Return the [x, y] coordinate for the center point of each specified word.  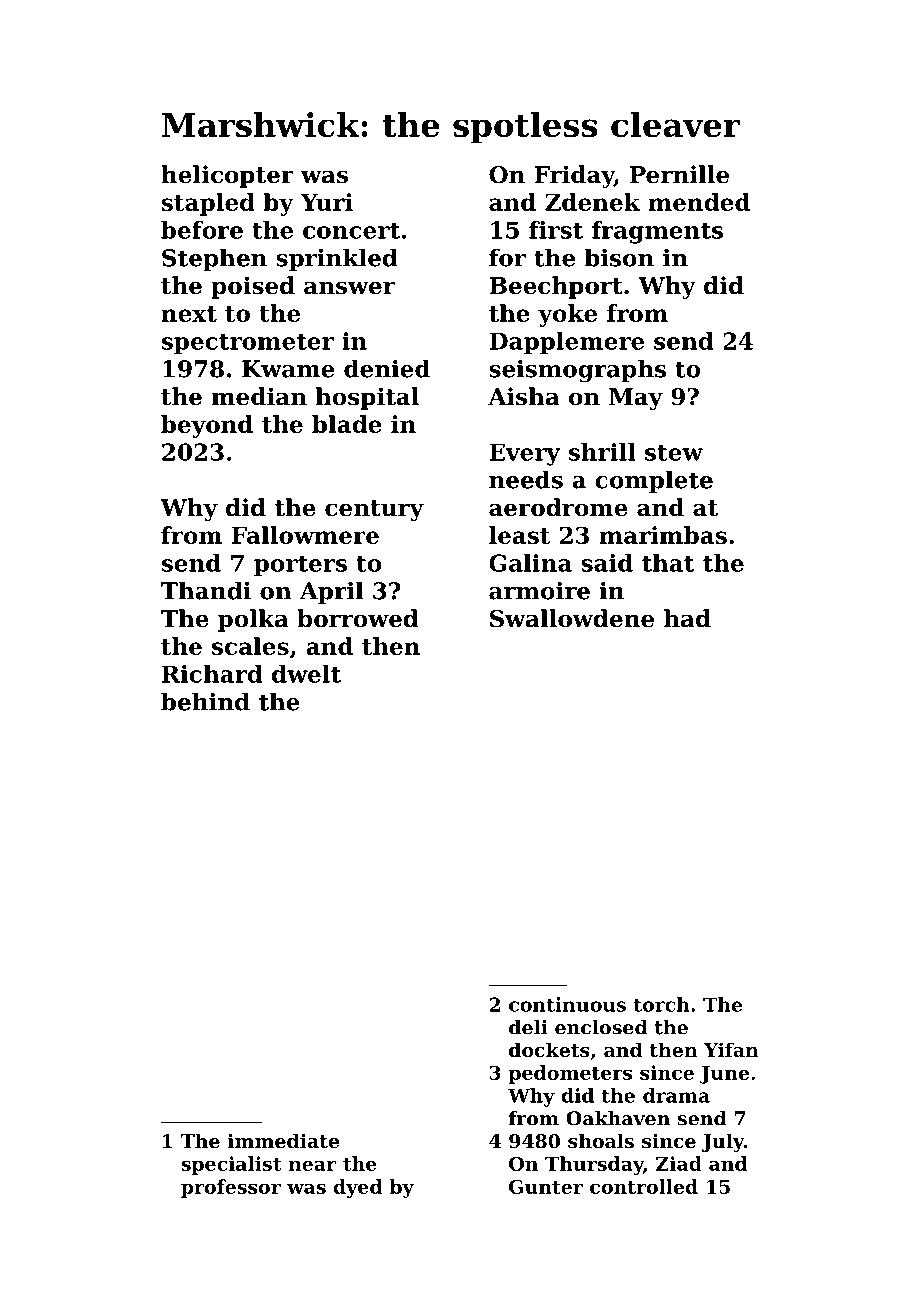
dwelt [306, 674]
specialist [231, 1165]
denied [387, 368]
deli [528, 1027]
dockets [549, 1050]
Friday [574, 176]
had [687, 618]
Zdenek [592, 202]
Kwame [288, 369]
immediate [283, 1141]
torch [662, 1004]
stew [674, 453]
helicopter [227, 176]
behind [205, 701]
